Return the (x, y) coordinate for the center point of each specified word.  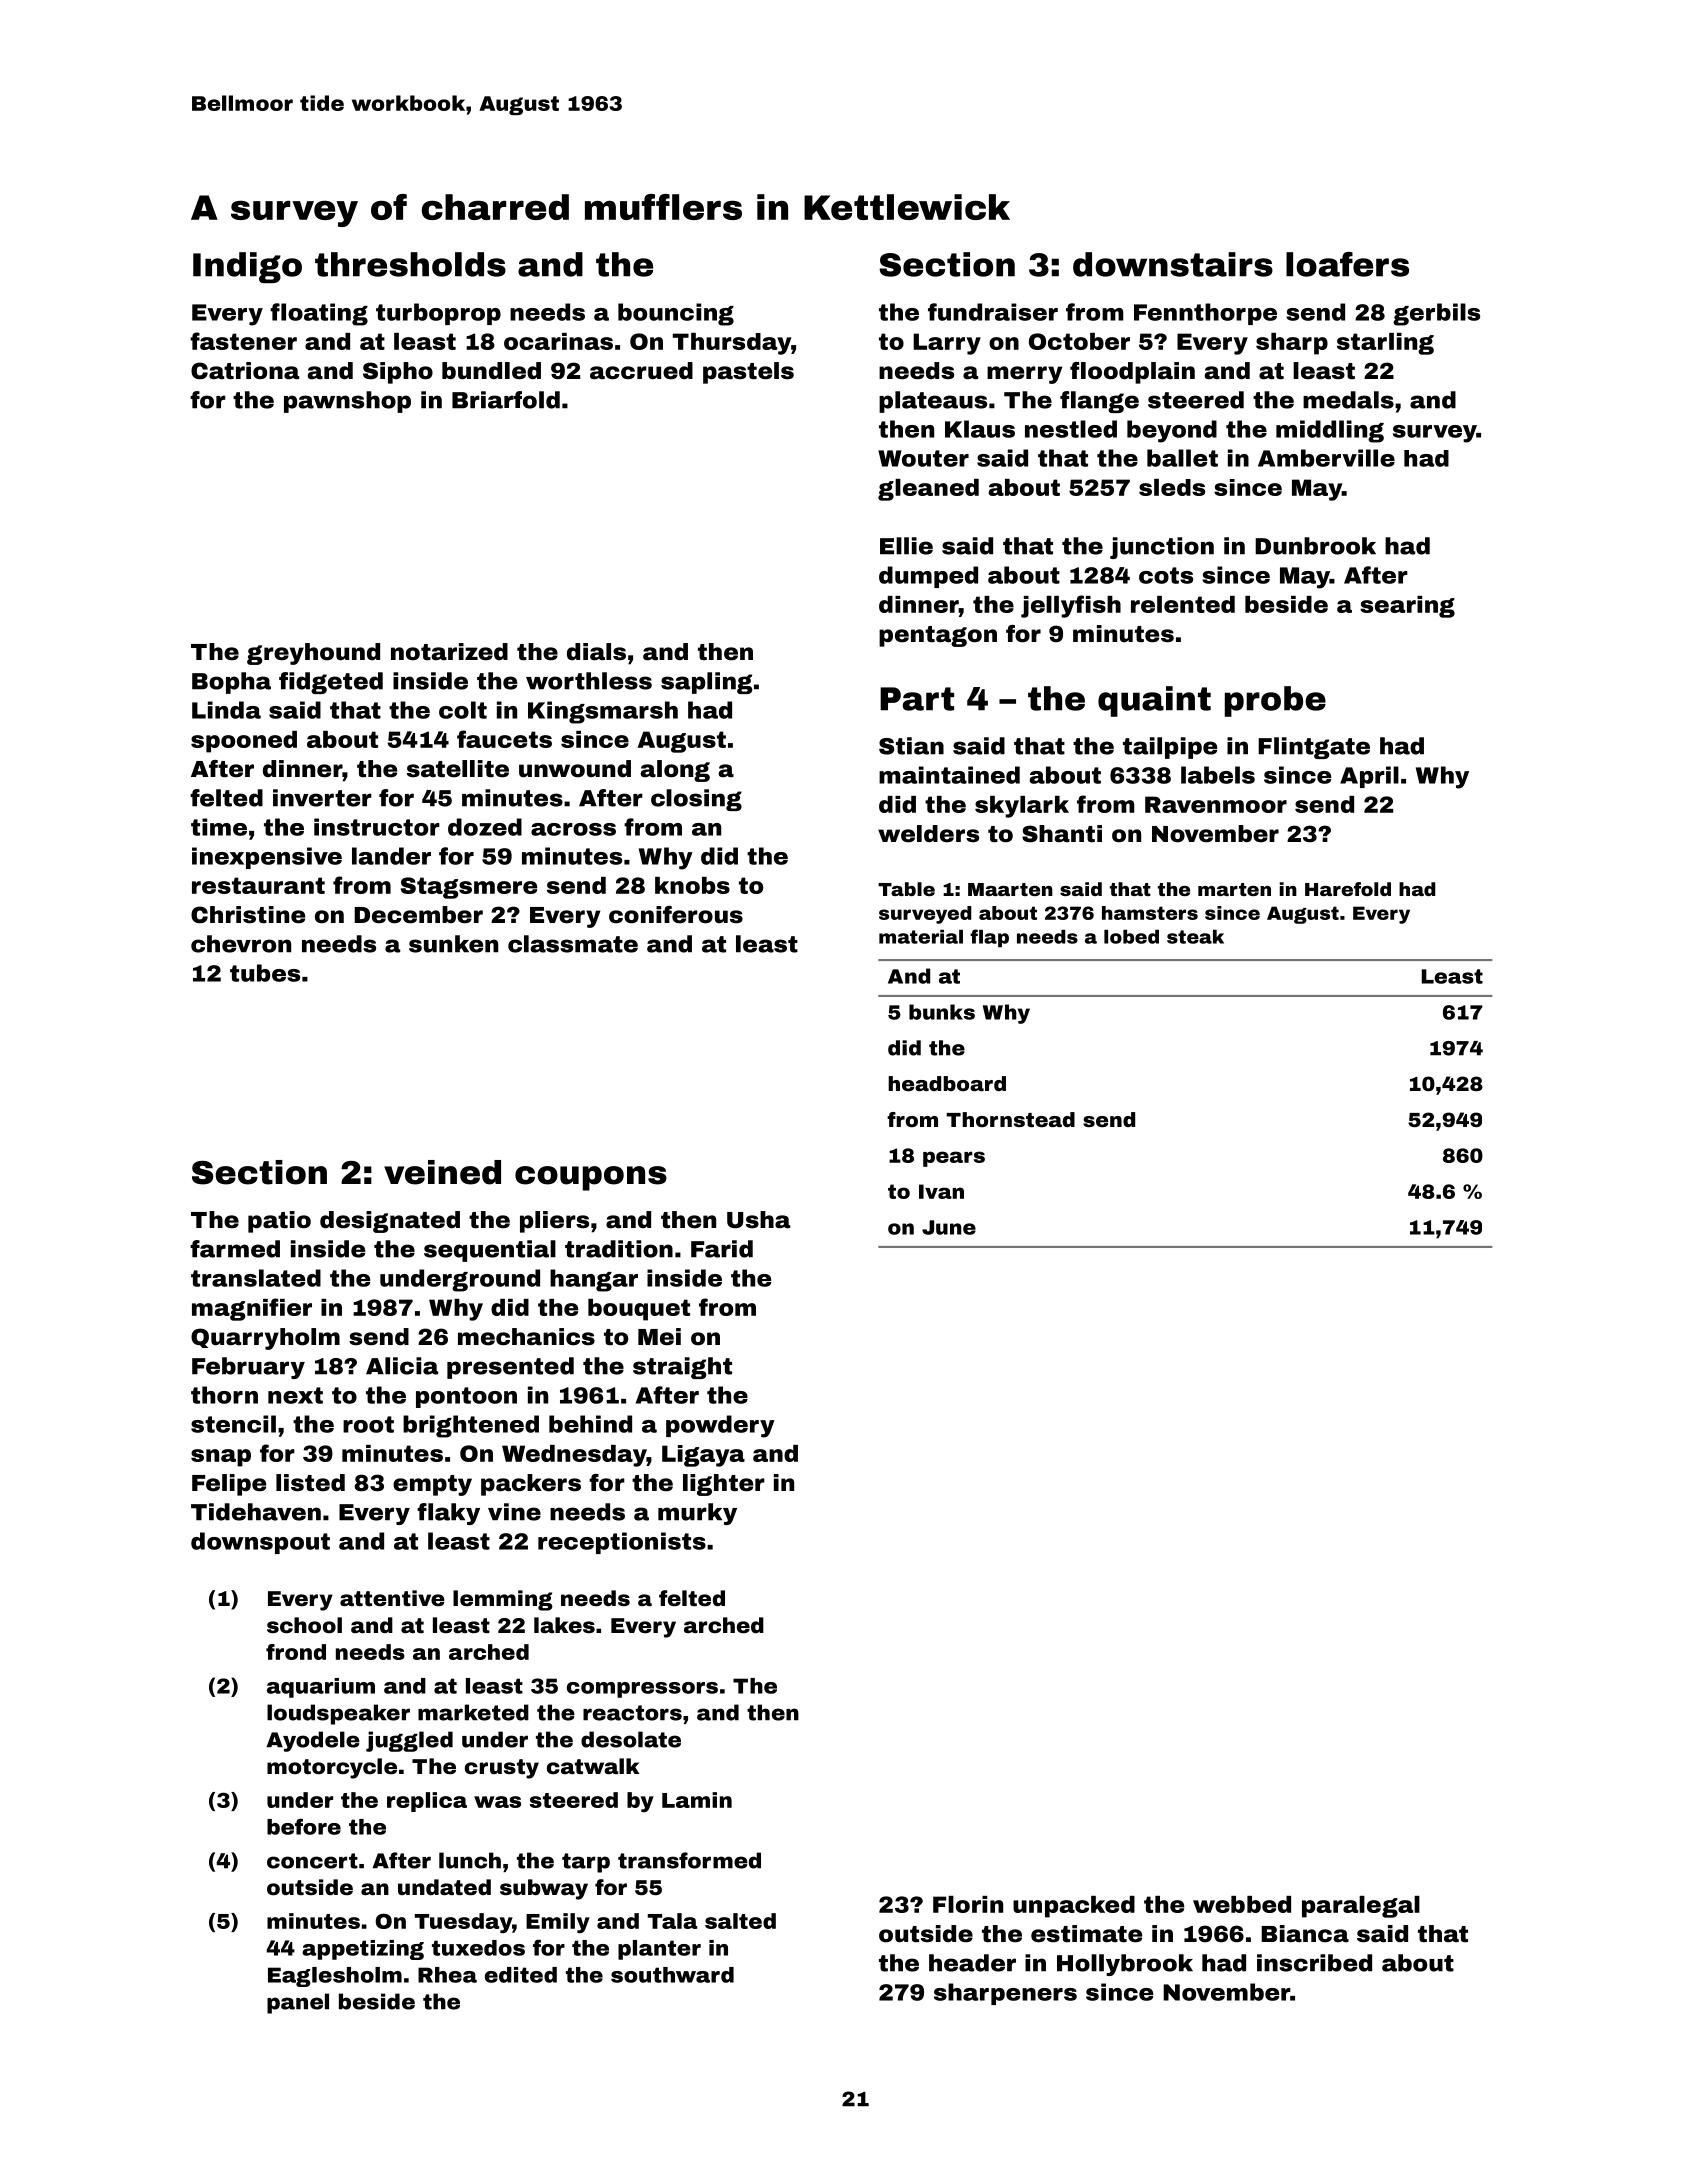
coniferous (676, 915)
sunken (453, 944)
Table (906, 889)
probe (1275, 701)
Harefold (1348, 889)
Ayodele (313, 1741)
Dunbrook (1315, 546)
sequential (490, 1251)
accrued (641, 371)
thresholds (410, 264)
